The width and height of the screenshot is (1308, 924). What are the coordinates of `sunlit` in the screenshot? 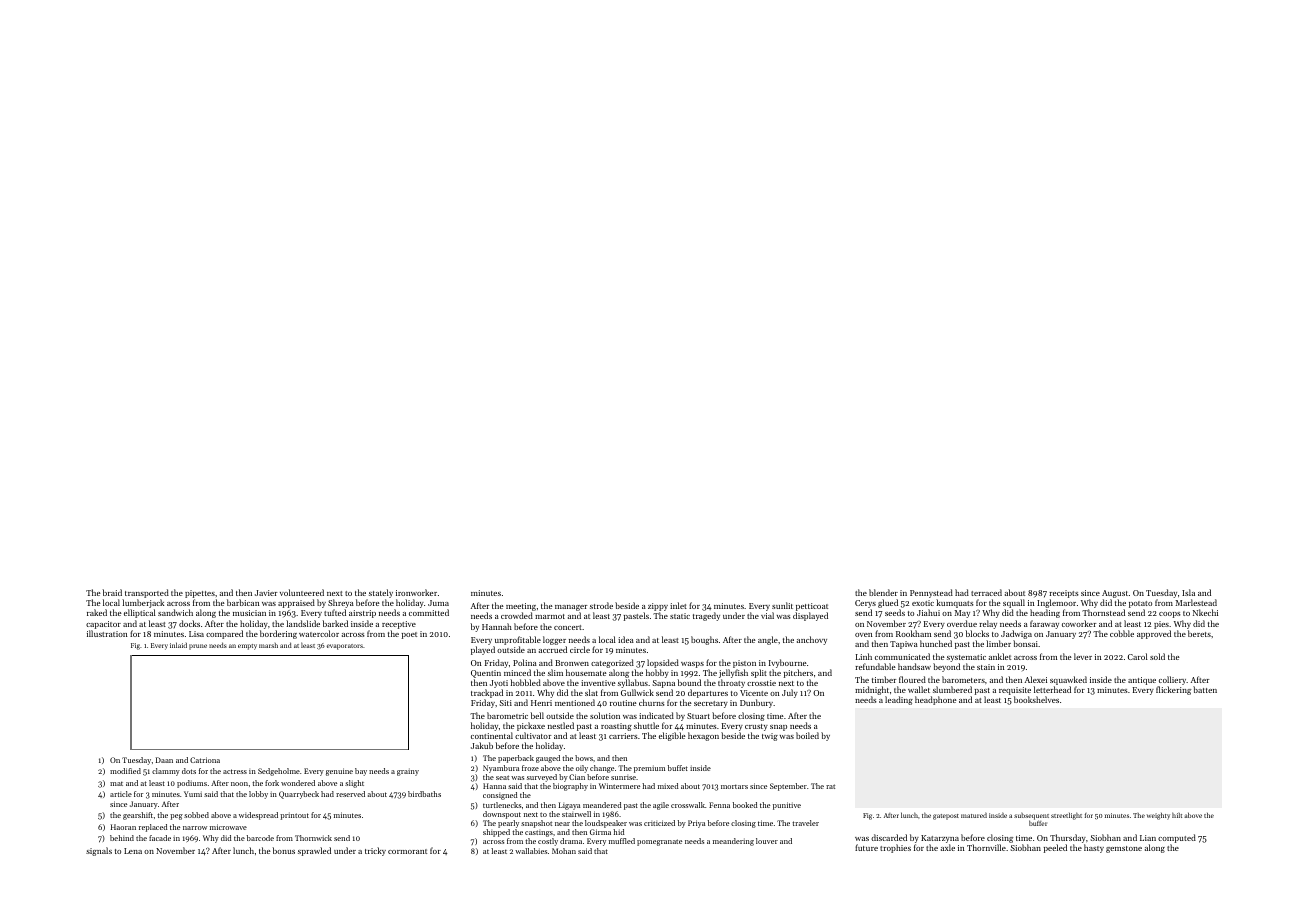 It's located at (782, 605).
